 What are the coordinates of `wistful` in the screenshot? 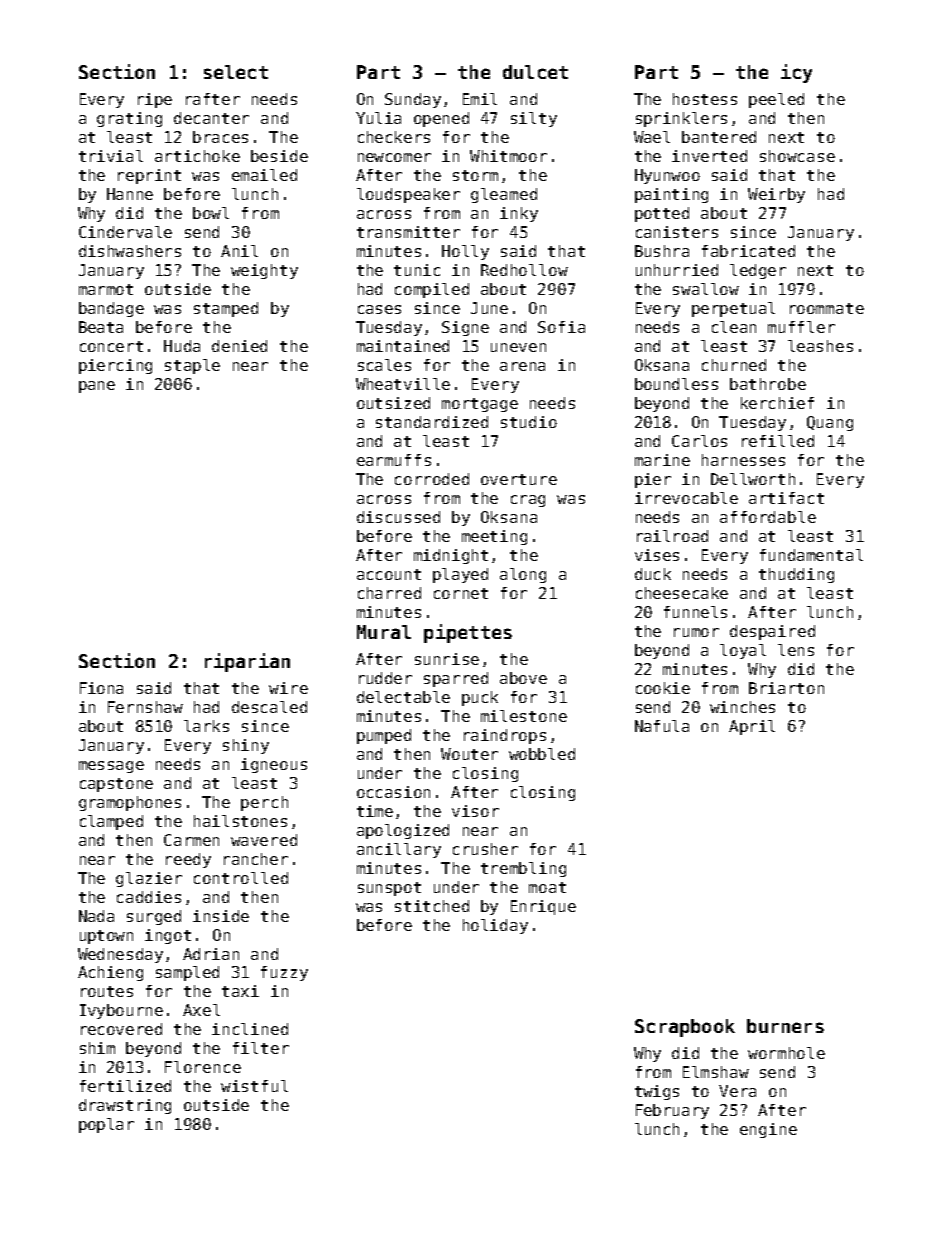 It's located at (254, 1086).
